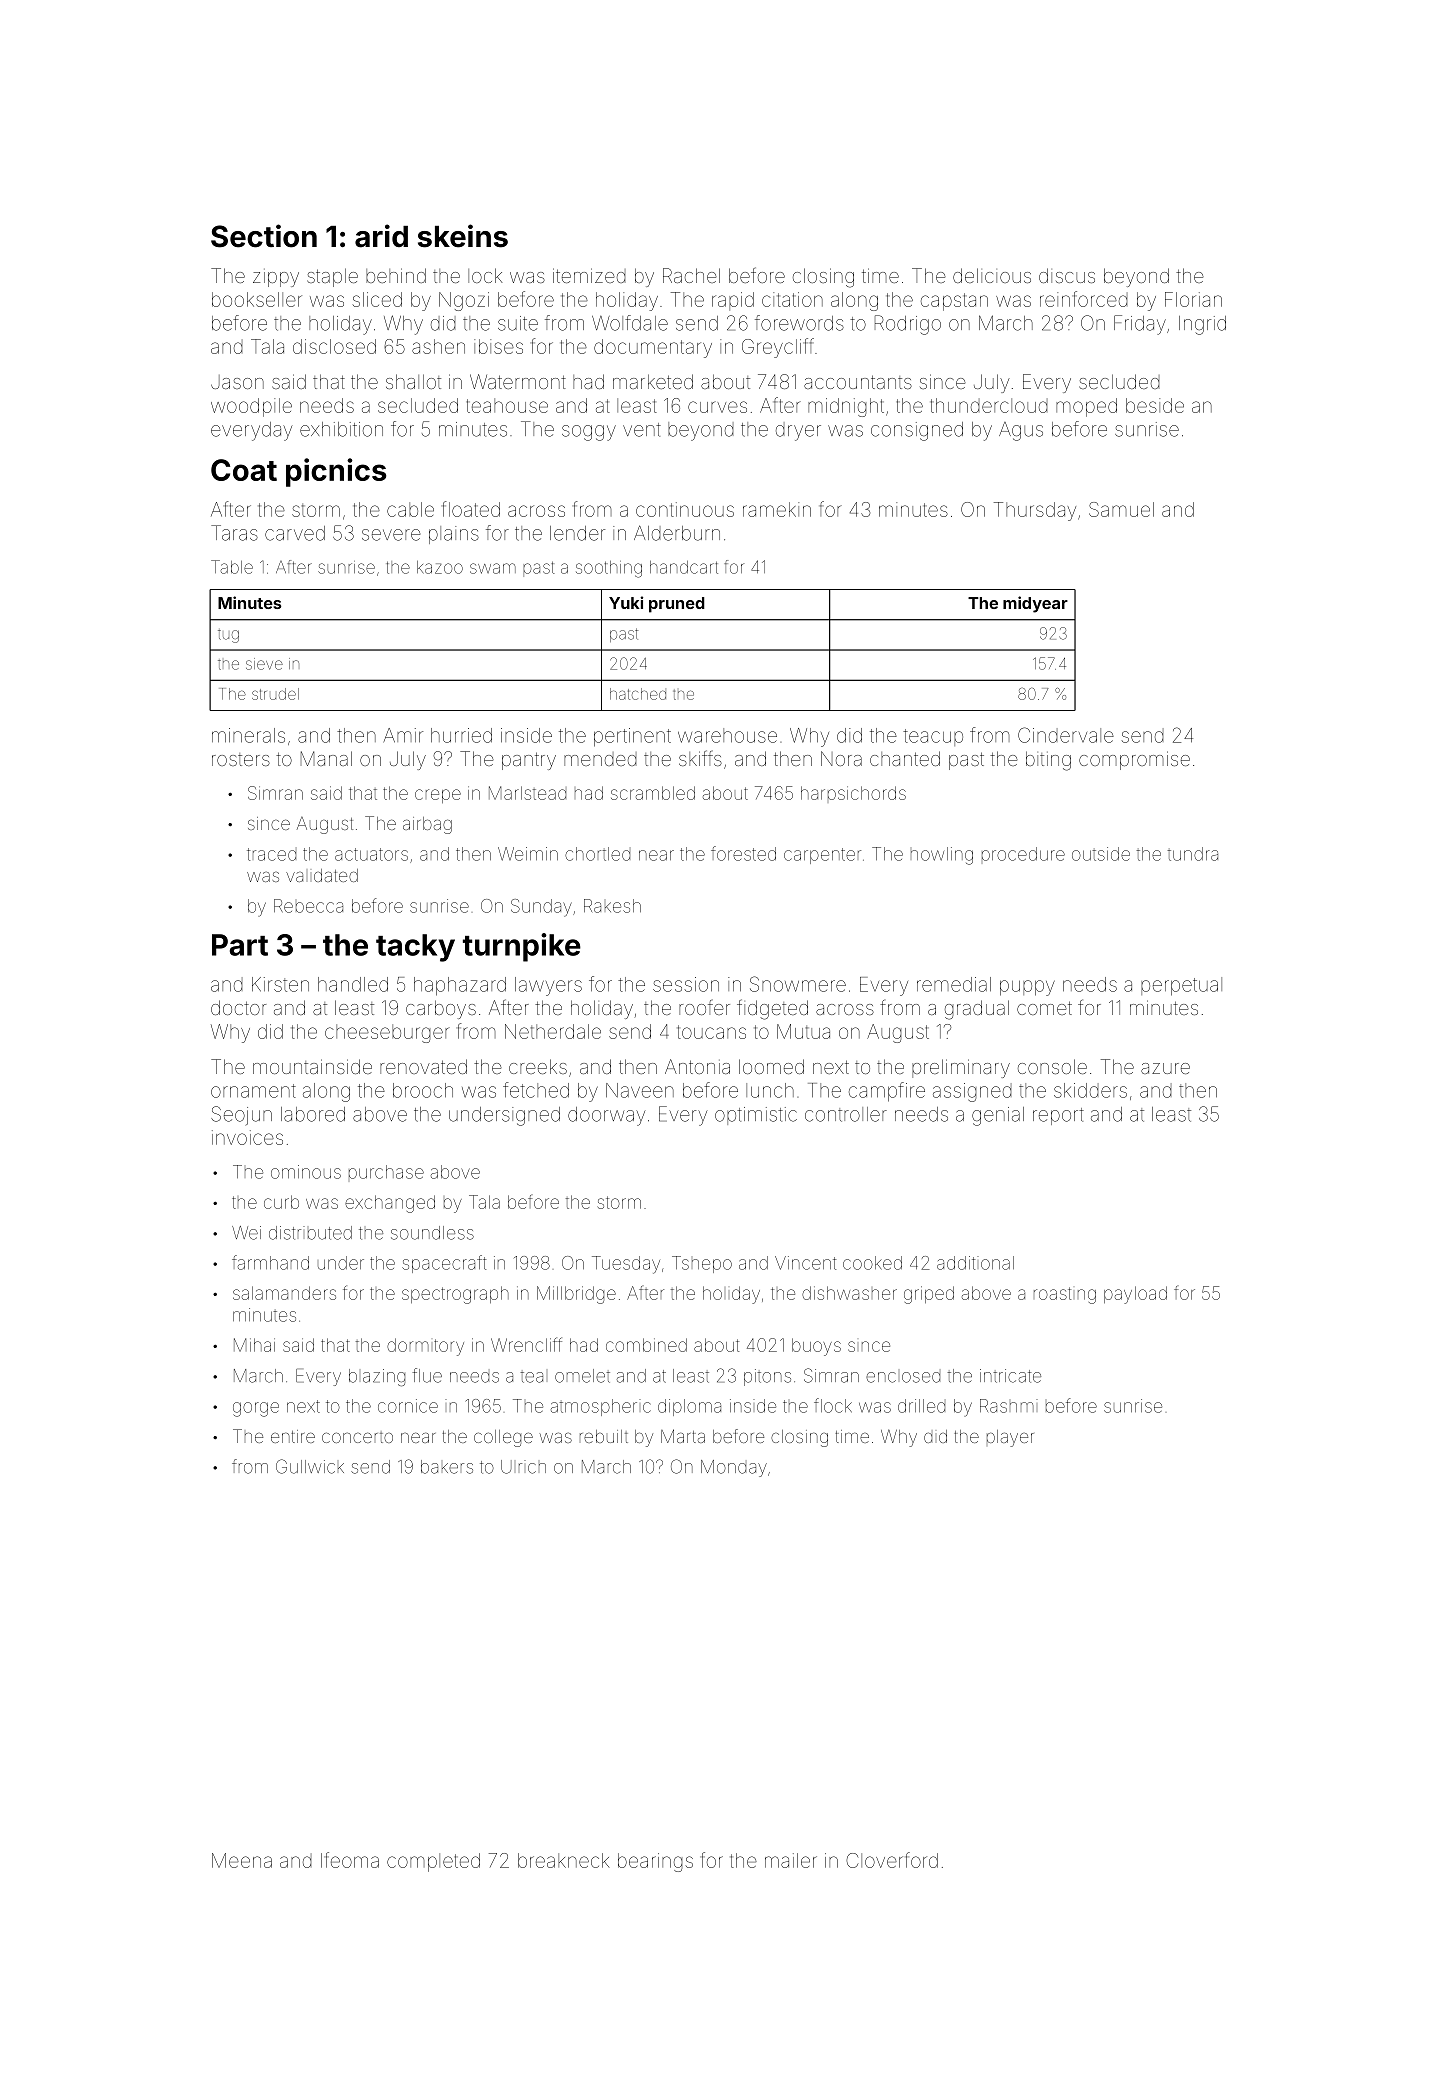 The width and height of the screenshot is (1450, 2100). What do you see at coordinates (237, 382) in the screenshot?
I see `Jason` at bounding box center [237, 382].
